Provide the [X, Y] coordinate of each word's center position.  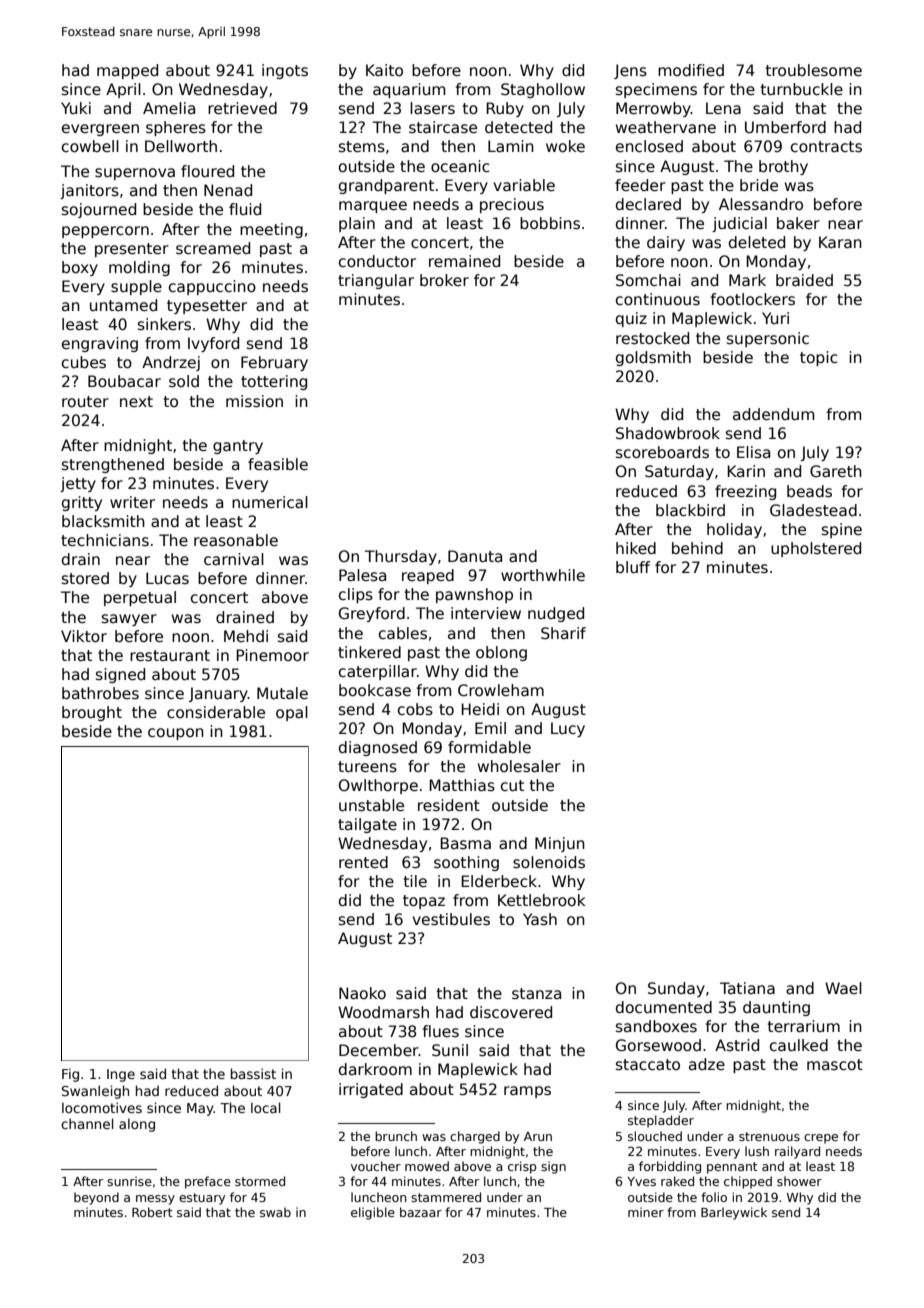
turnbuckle [802, 89]
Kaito [384, 70]
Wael [843, 988]
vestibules [451, 919]
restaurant [170, 656]
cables [403, 633]
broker [444, 280]
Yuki [76, 108]
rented [363, 862]
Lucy [568, 729]
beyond [96, 1198]
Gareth [836, 471]
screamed [213, 248]
